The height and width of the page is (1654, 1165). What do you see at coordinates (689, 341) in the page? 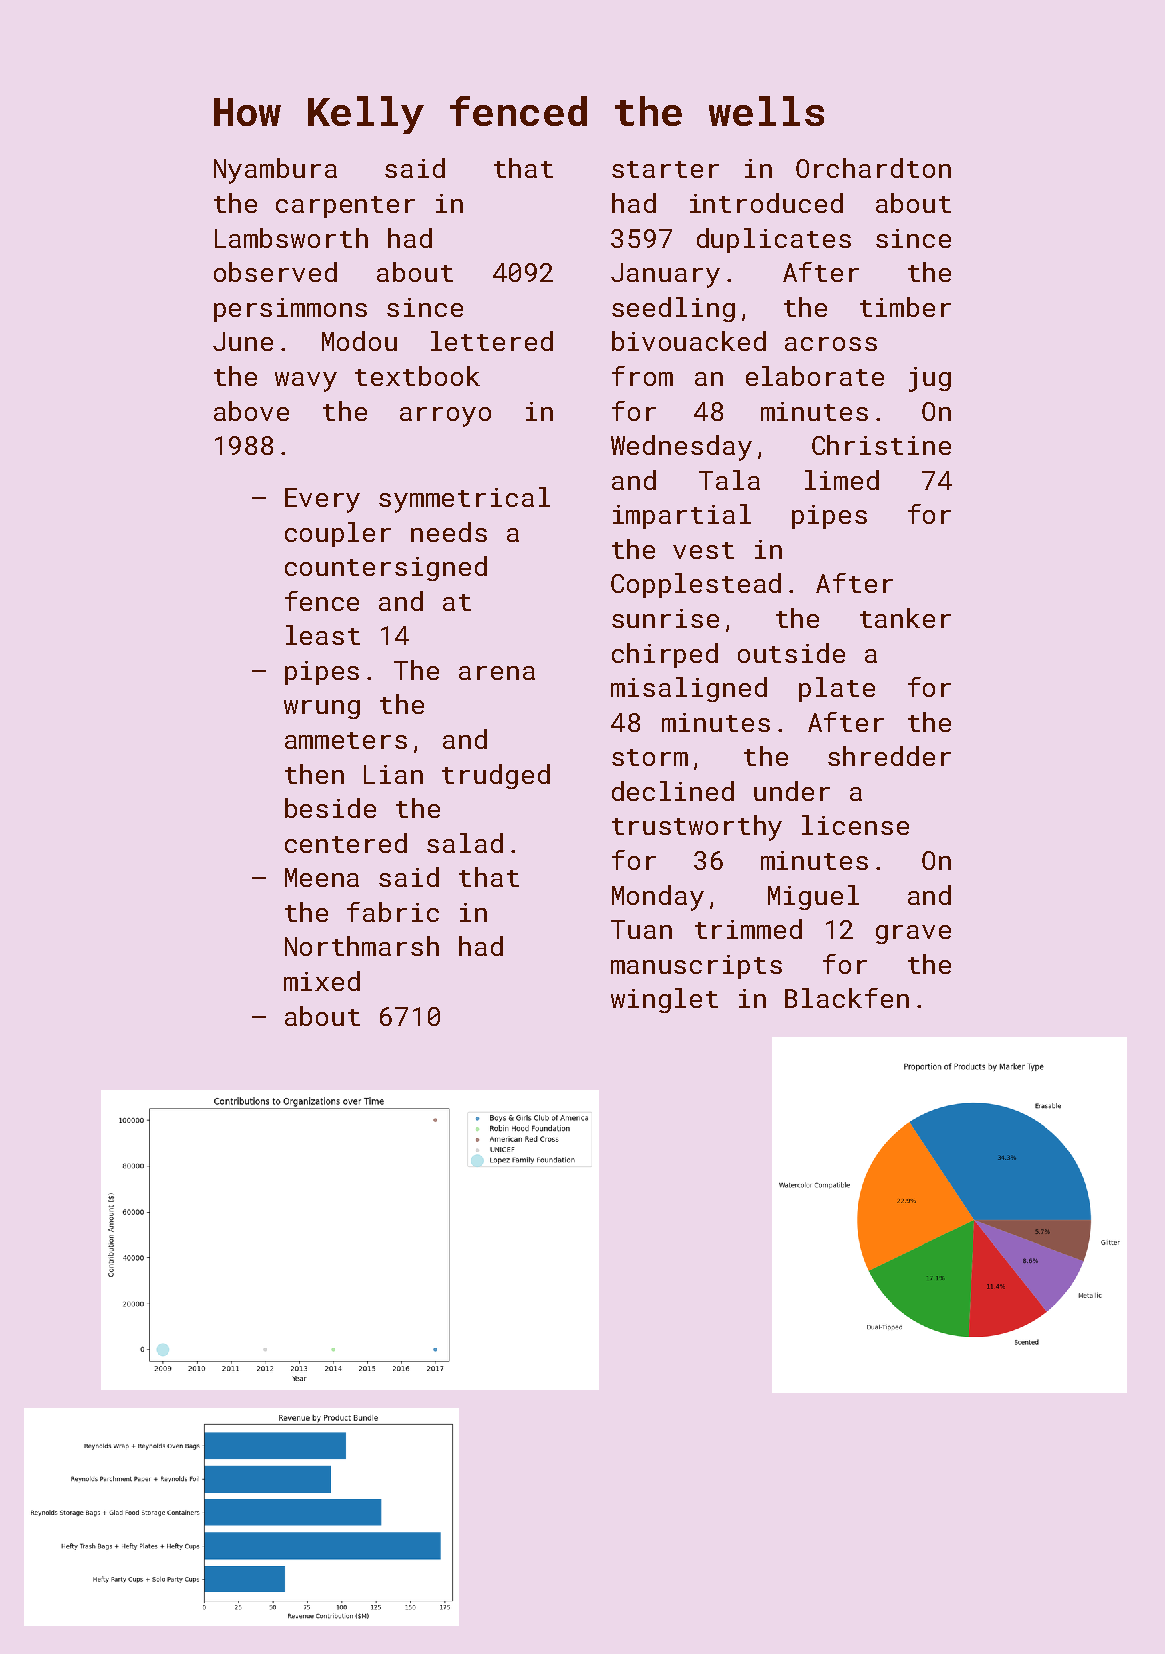
I see `bivouacked` at bounding box center [689, 341].
